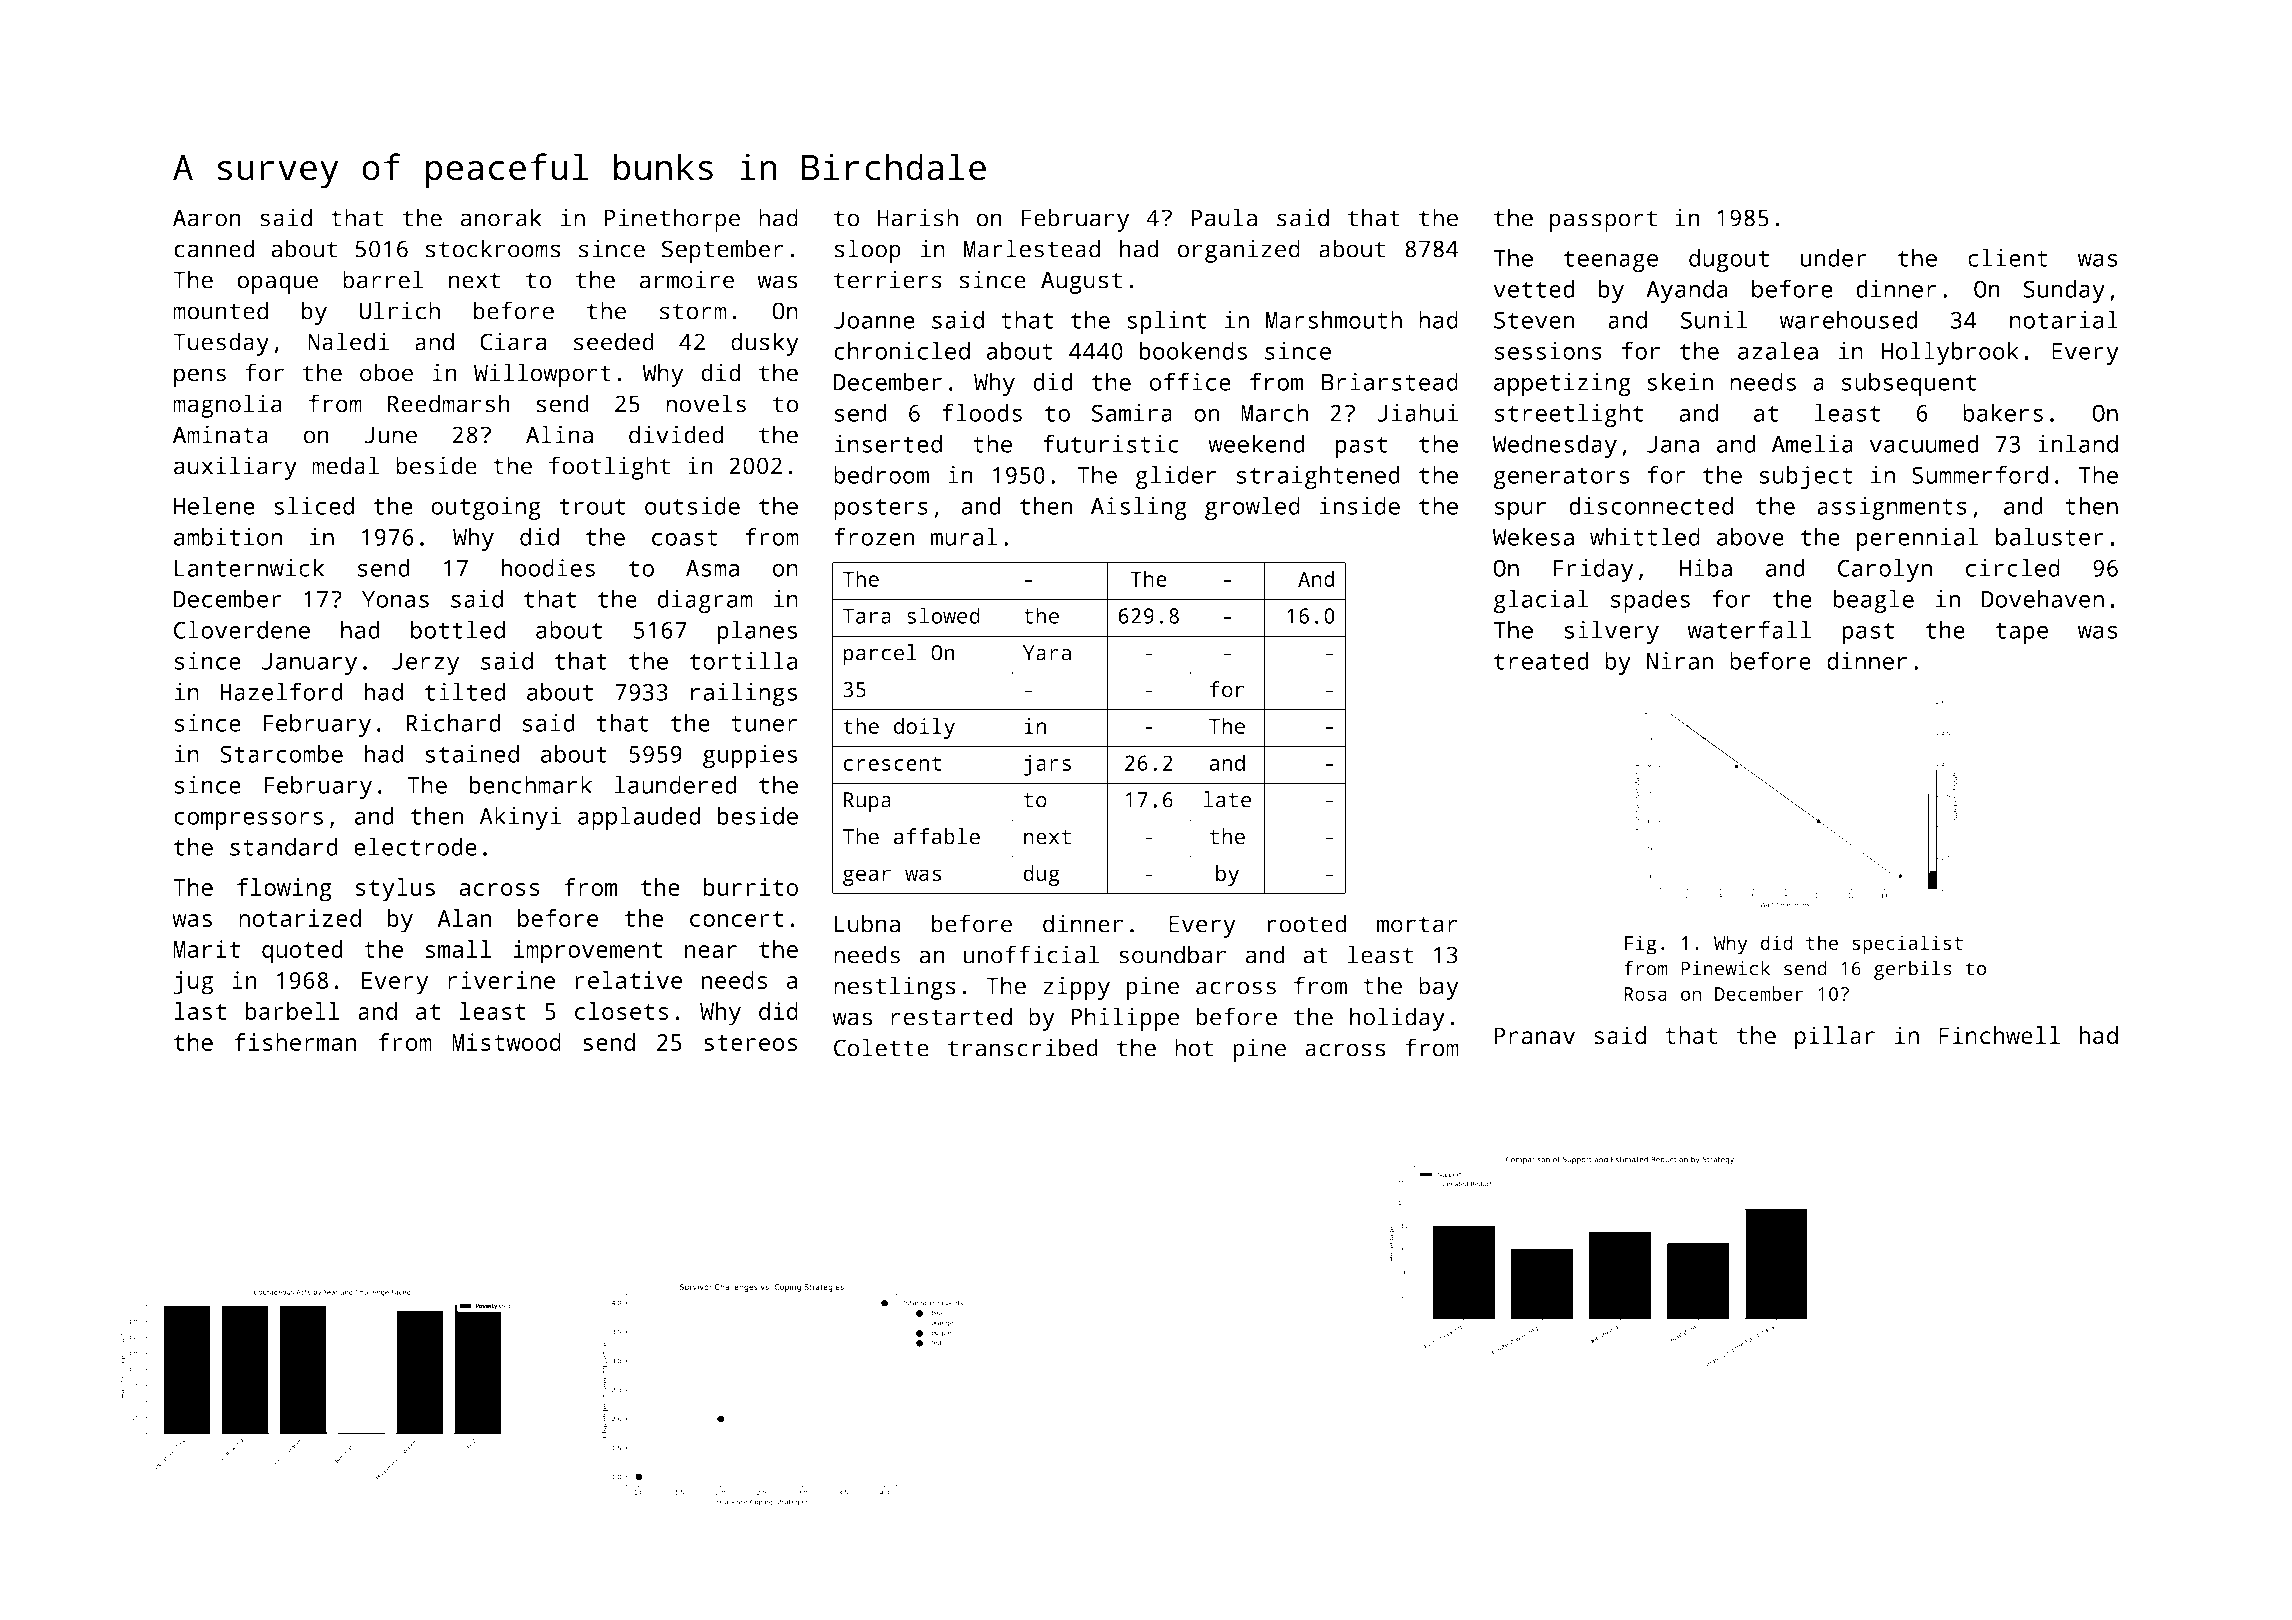 The image size is (2292, 1620). What do you see at coordinates (249, 568) in the screenshot?
I see `Lanternwick` at bounding box center [249, 568].
